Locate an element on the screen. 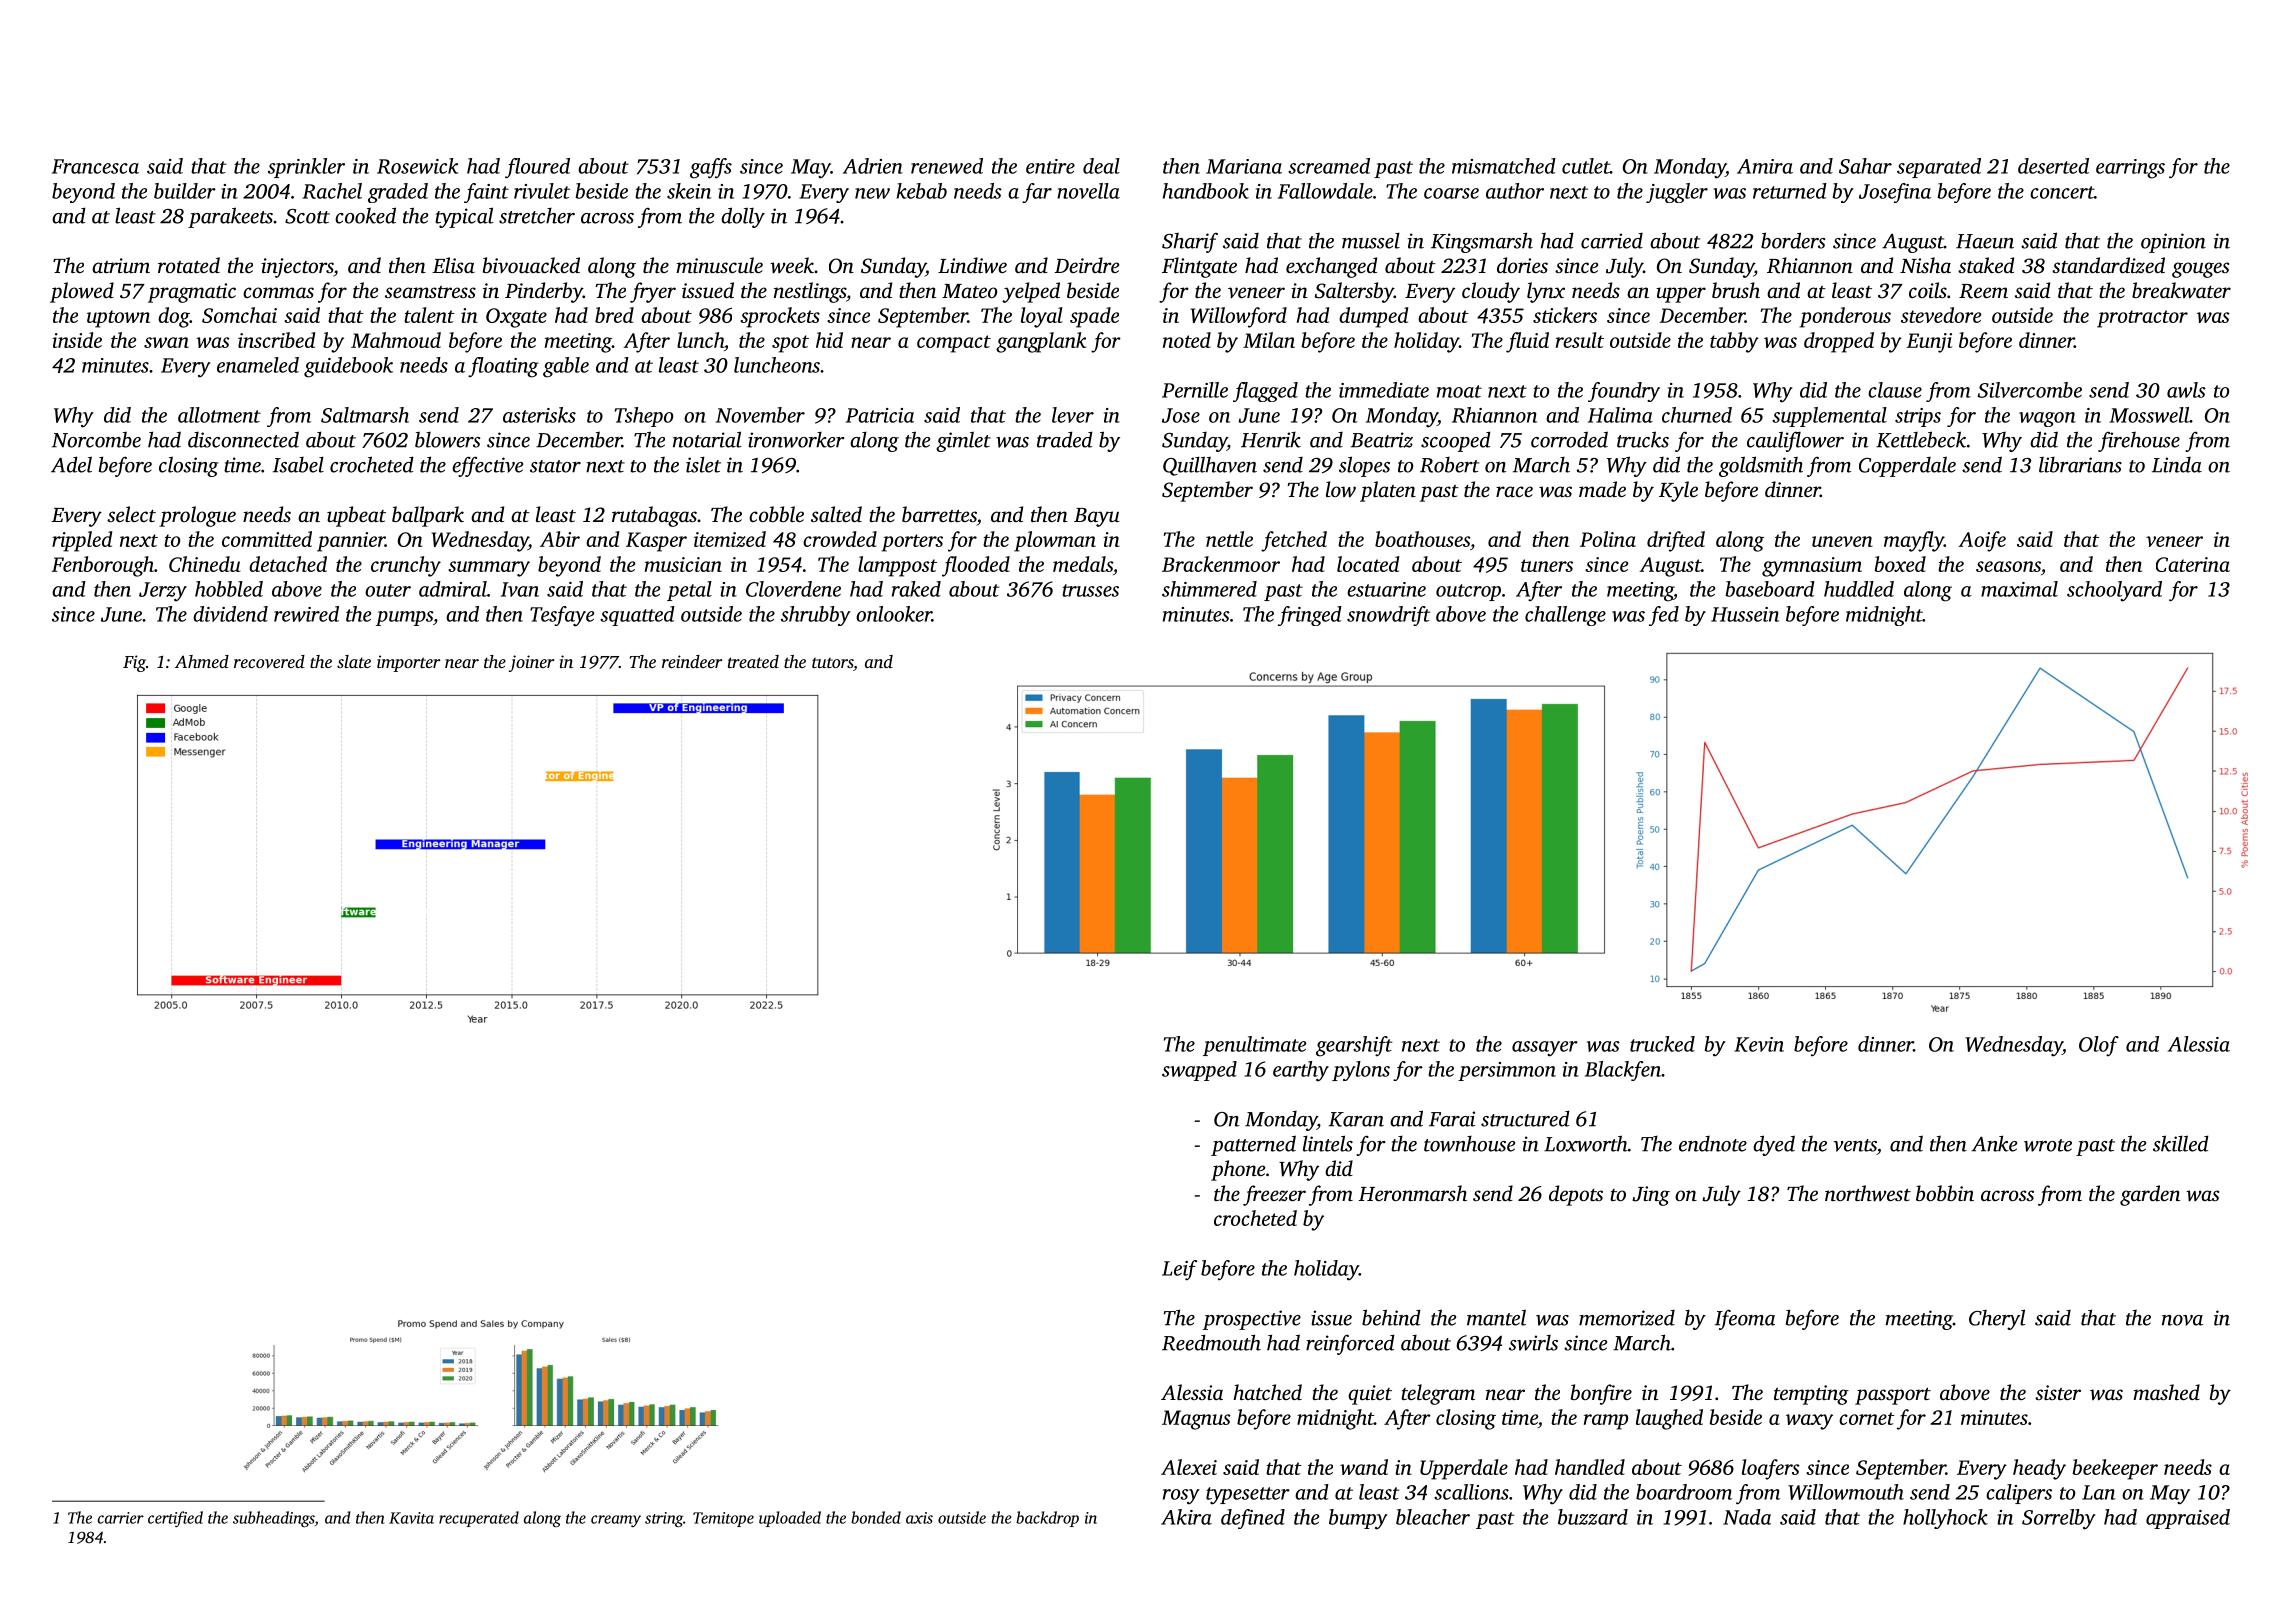  slate is located at coordinates (354, 661).
